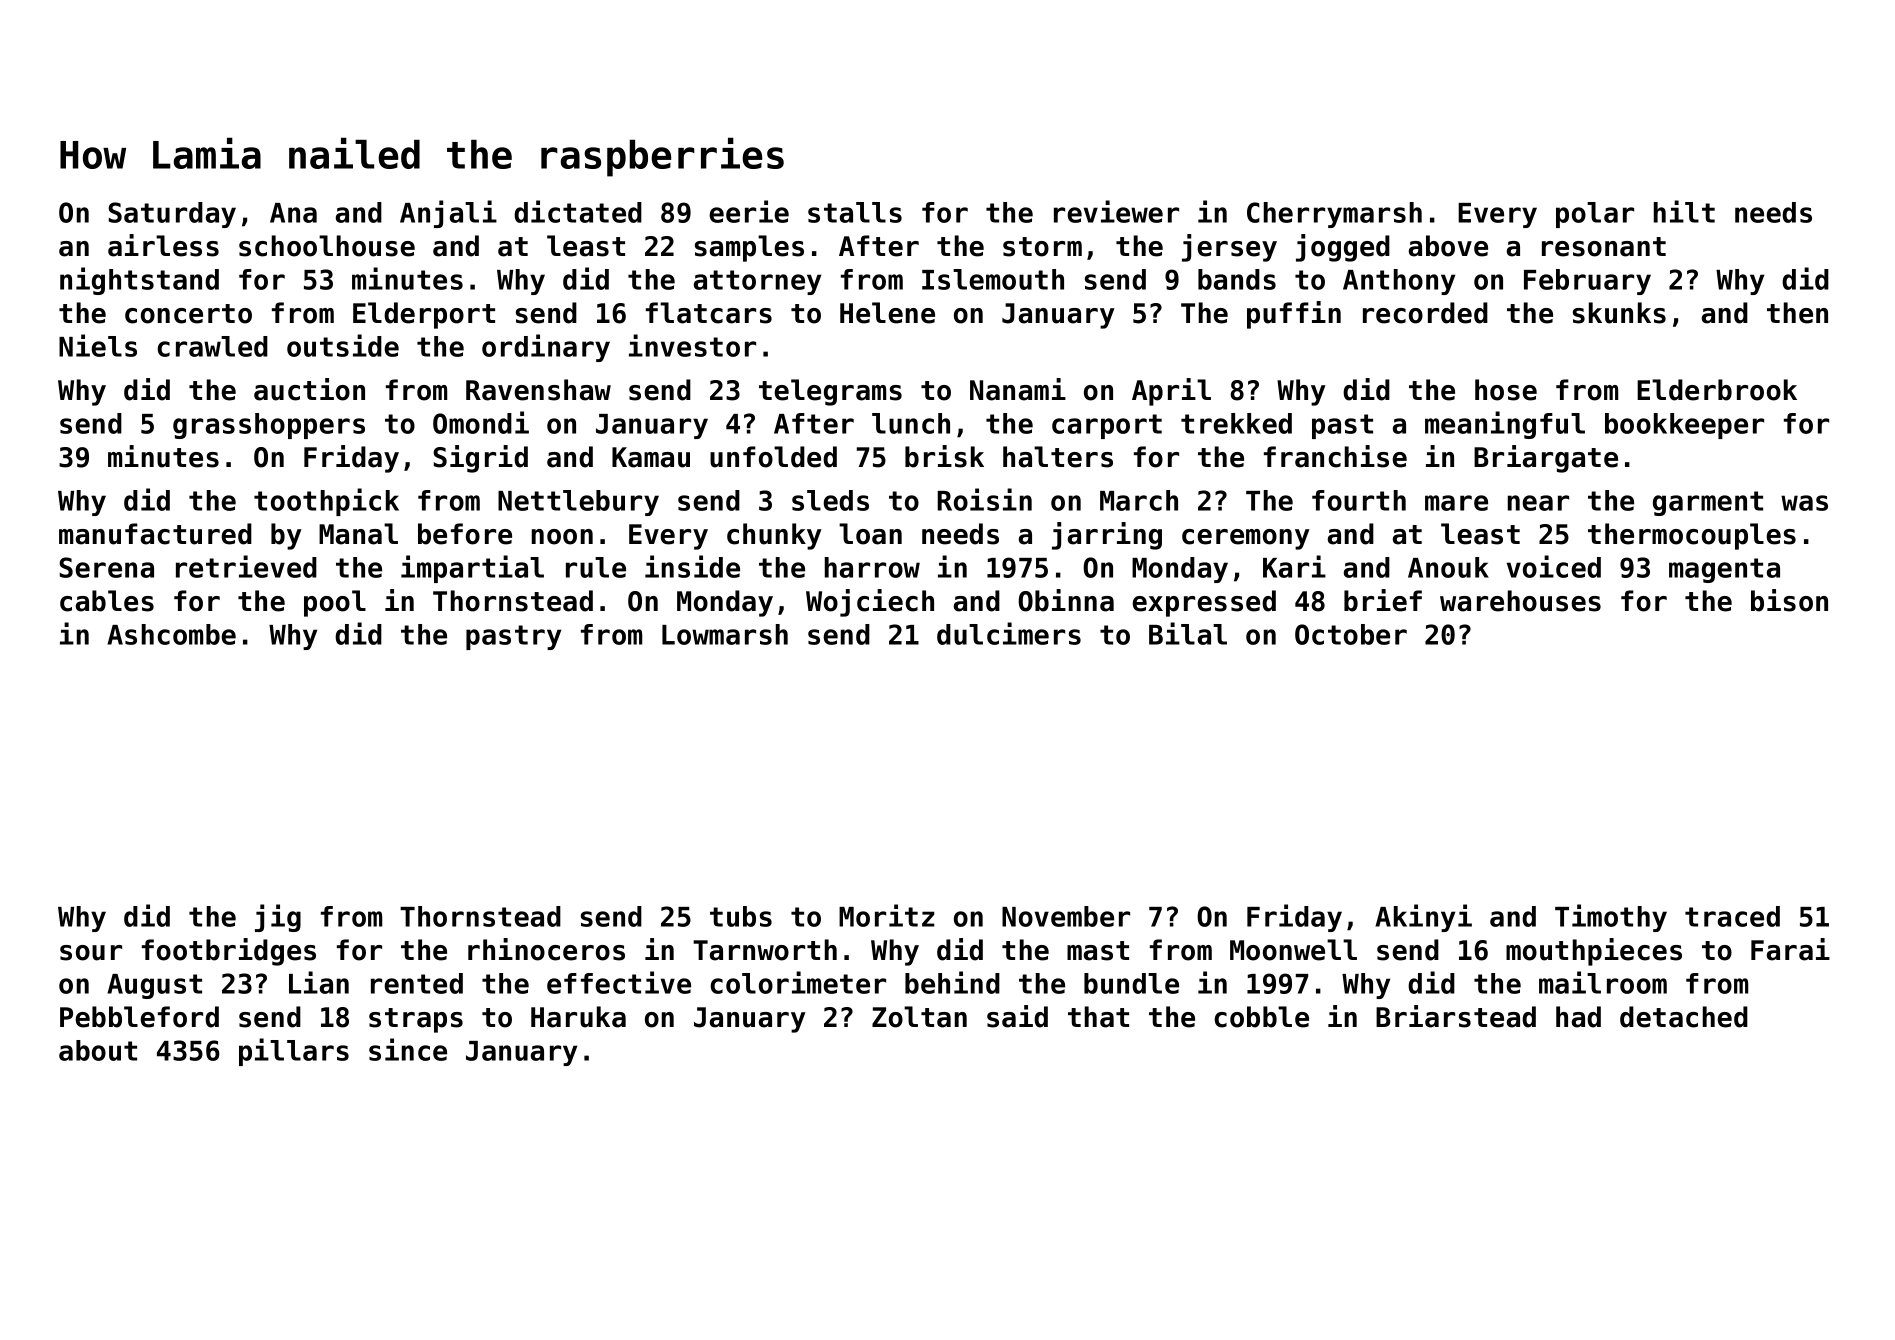 The image size is (1895, 1340). I want to click on mare, so click(1456, 503).
